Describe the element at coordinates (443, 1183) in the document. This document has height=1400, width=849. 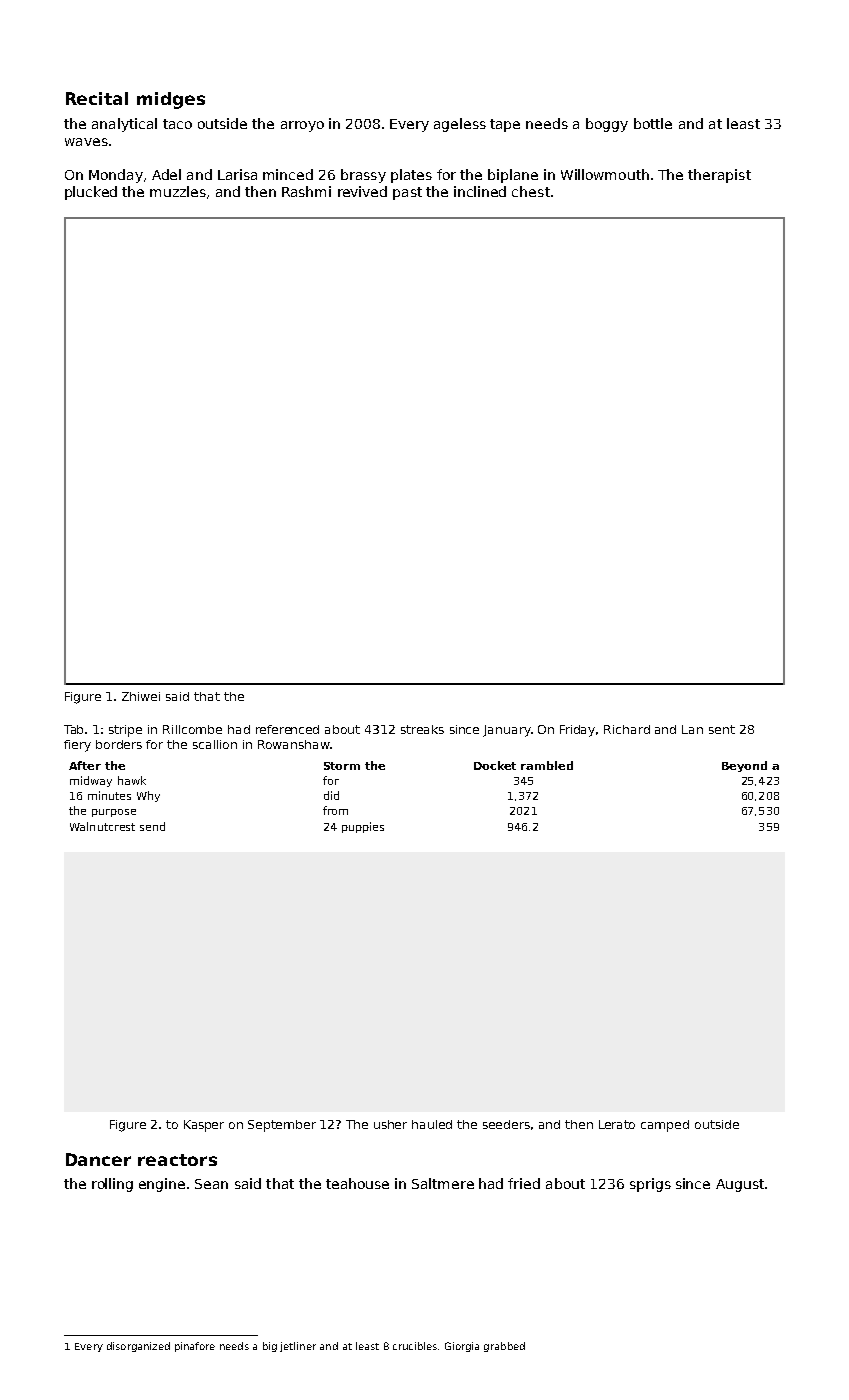
I see `Saltmere` at that location.
